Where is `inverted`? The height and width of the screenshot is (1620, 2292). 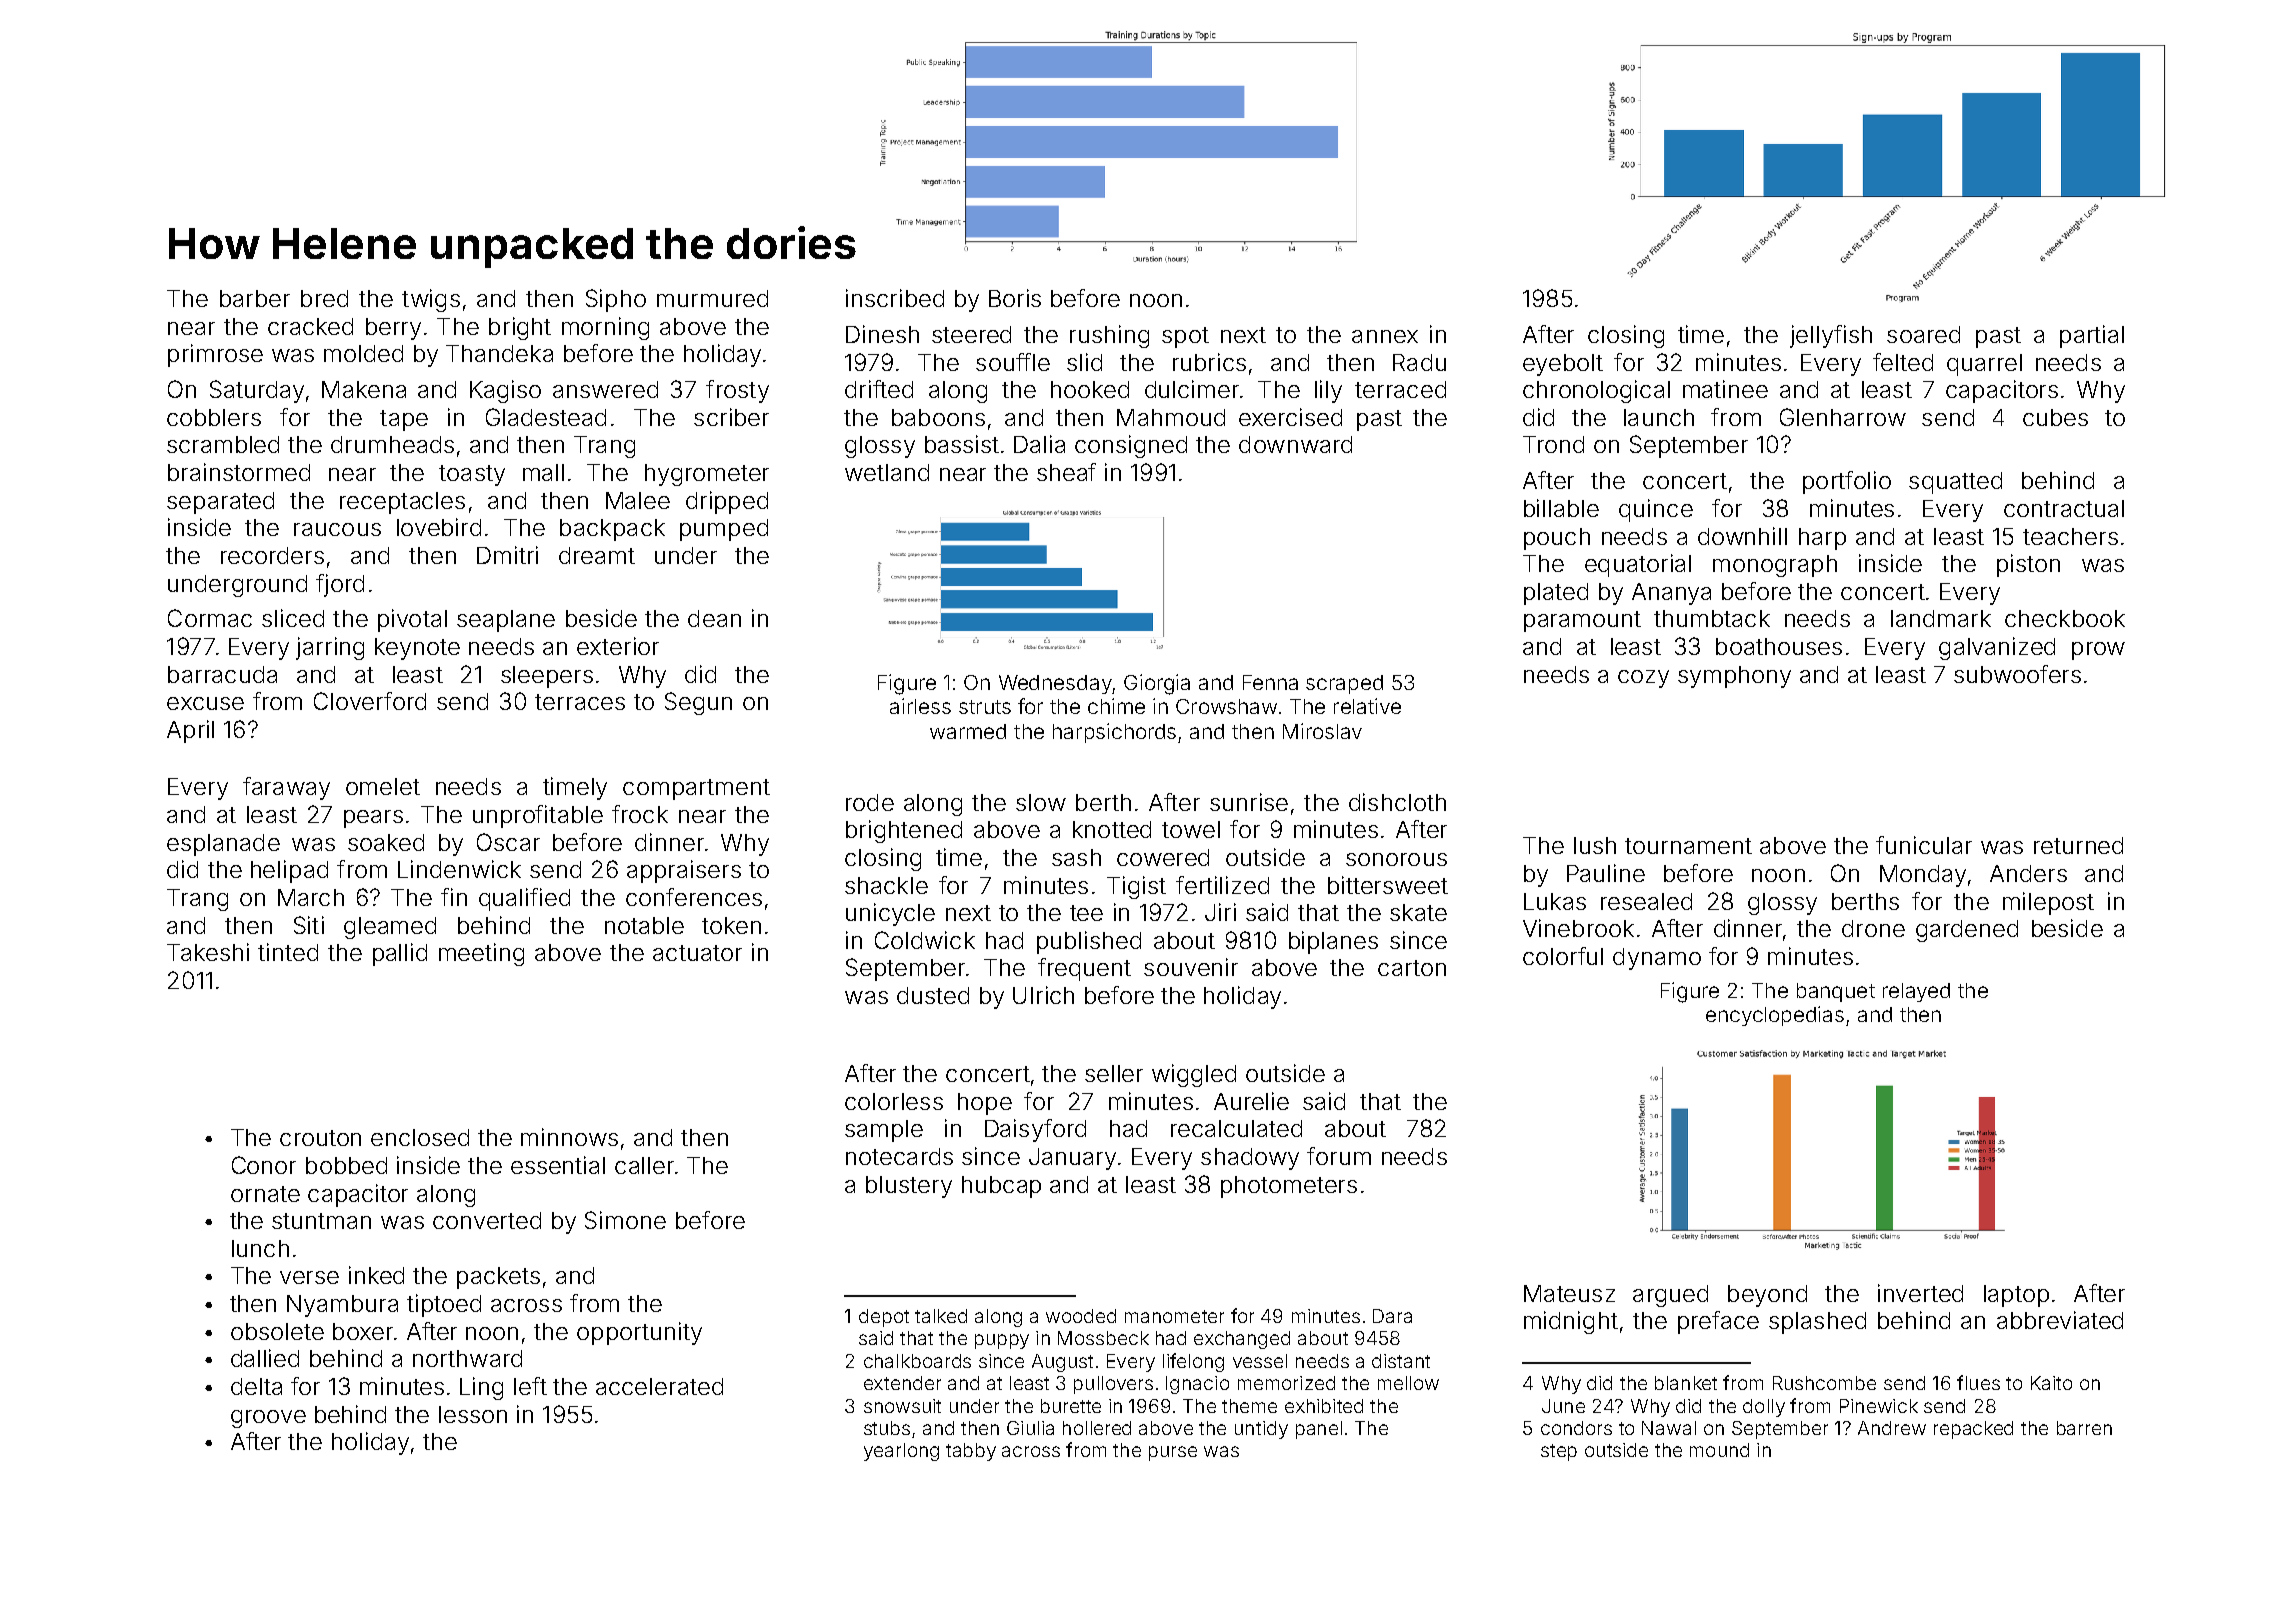
inverted is located at coordinates (1920, 1293).
